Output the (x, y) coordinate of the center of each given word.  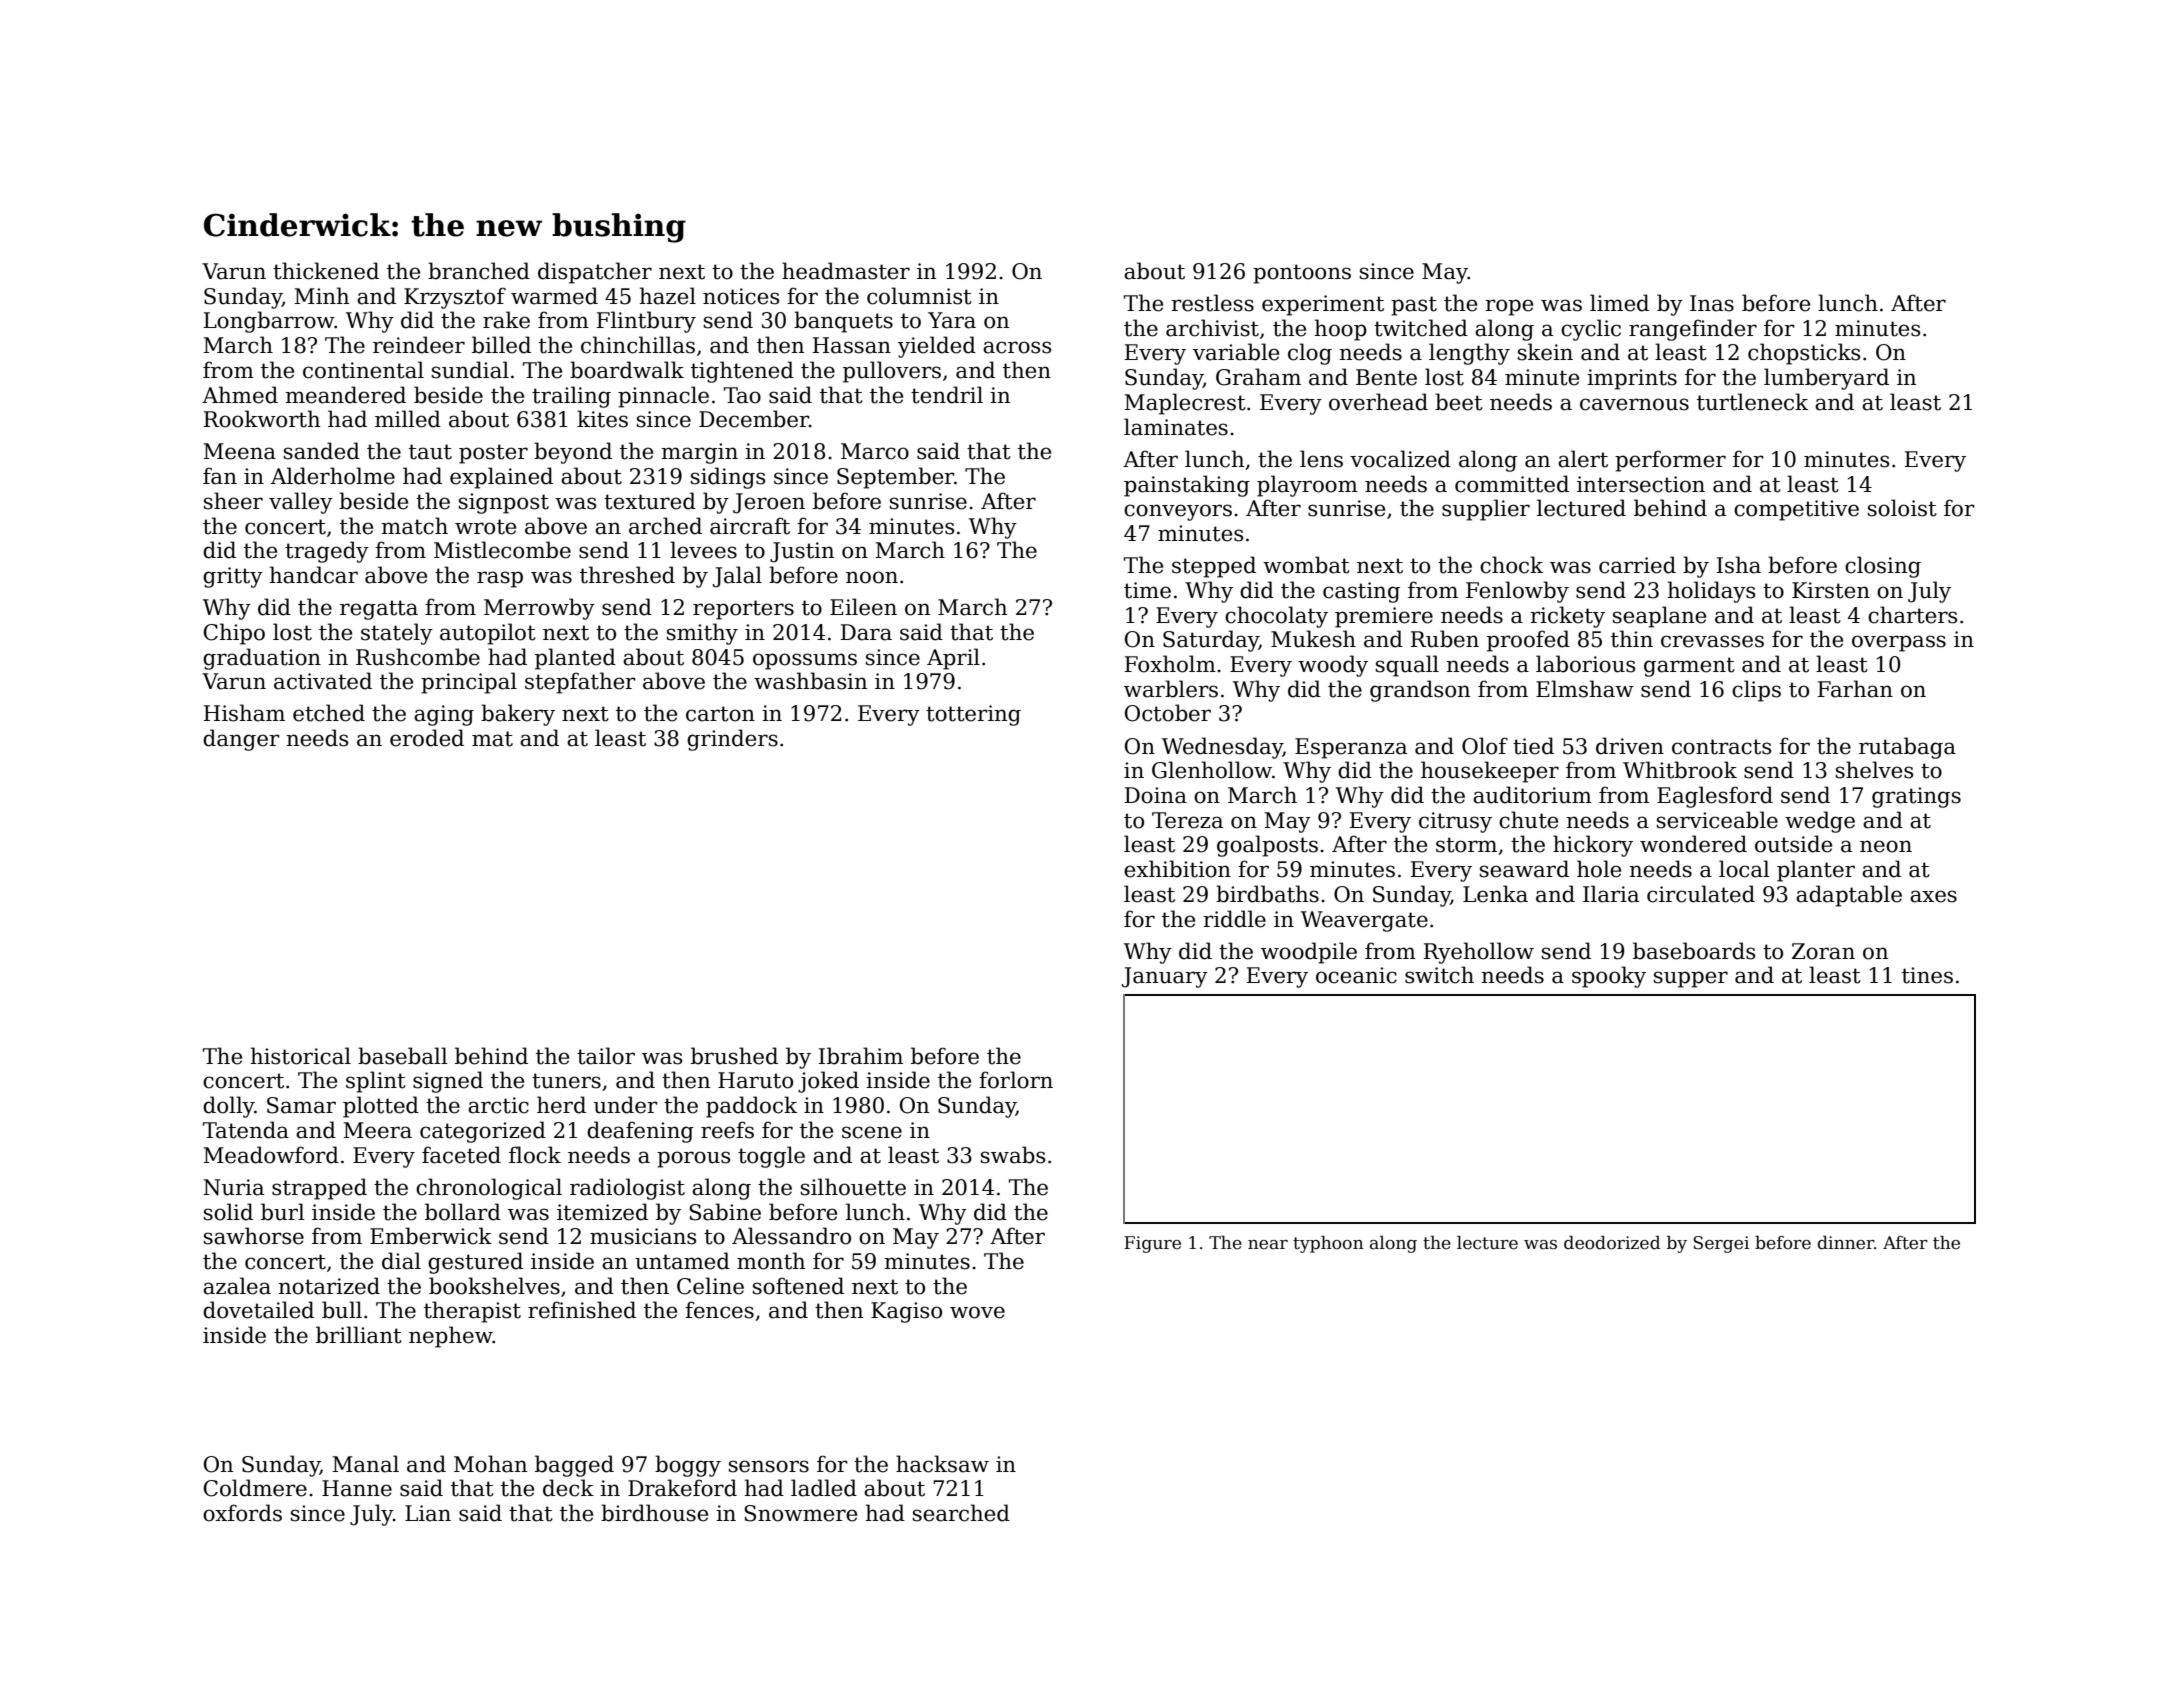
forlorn (1016, 1080)
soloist (1902, 508)
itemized (602, 1212)
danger (241, 740)
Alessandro (791, 1236)
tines (1927, 975)
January (1165, 977)
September (895, 478)
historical (301, 1056)
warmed (554, 296)
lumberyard (1826, 379)
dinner (1846, 1242)
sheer (233, 501)
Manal (365, 1464)
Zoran (1823, 951)
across (1017, 347)
